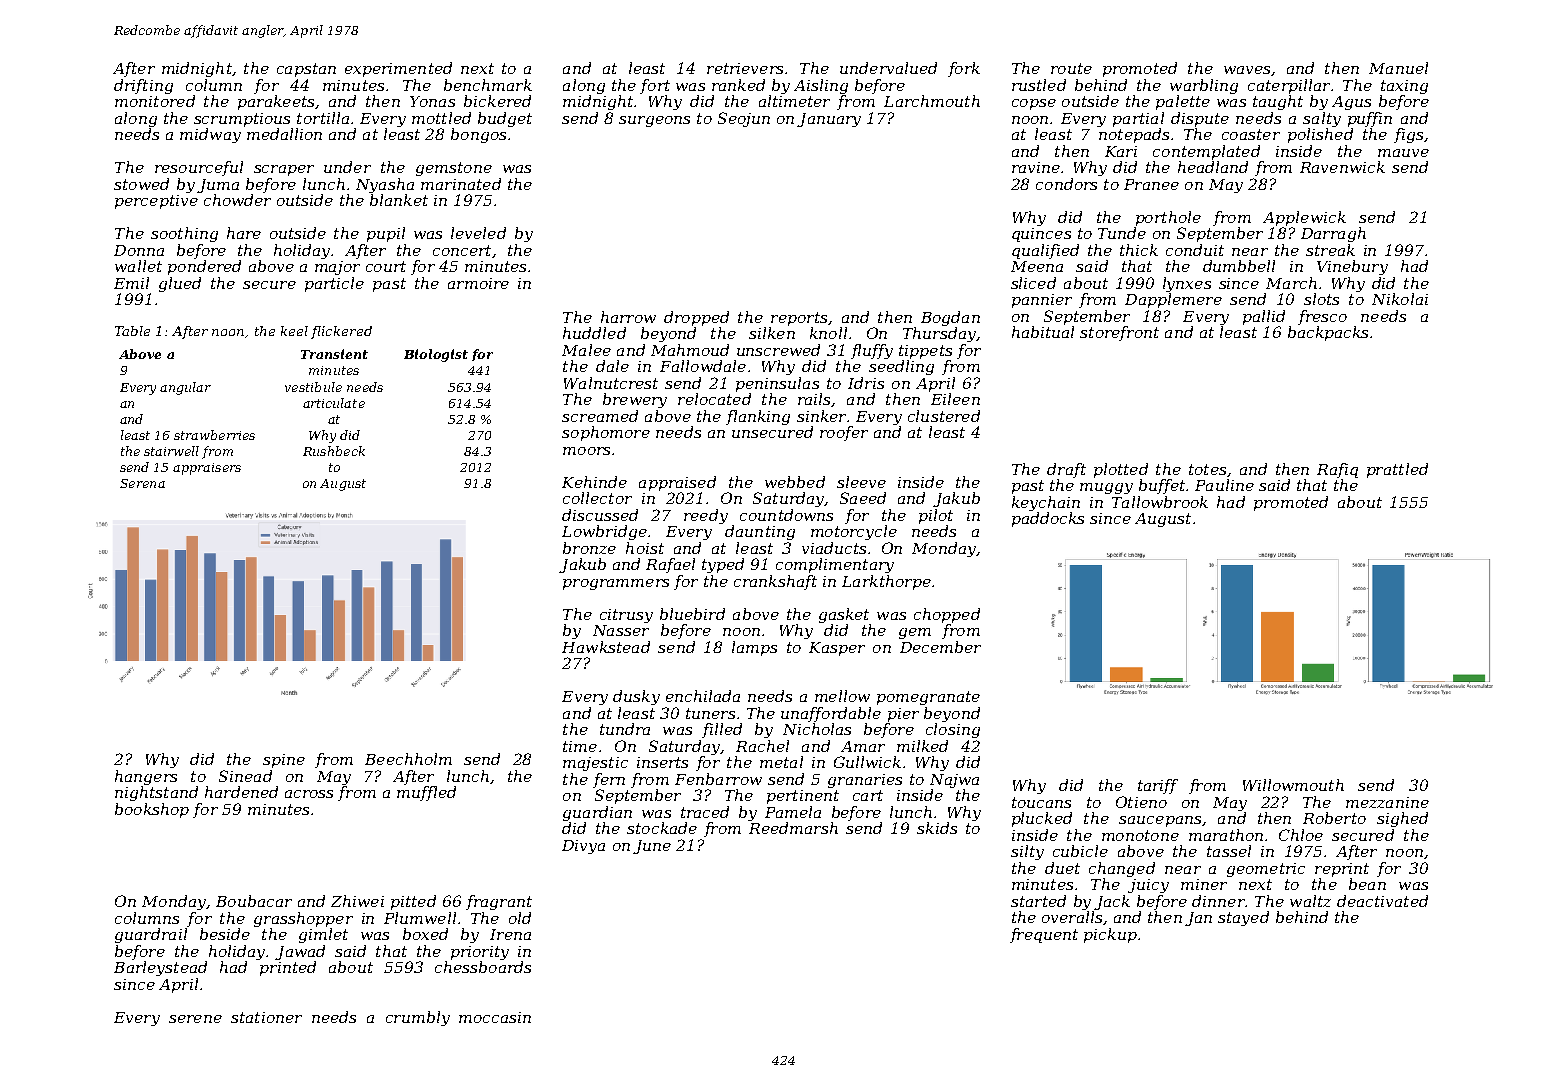  Describe the element at coordinates (495, 1017) in the screenshot. I see `moccasin` at that location.
